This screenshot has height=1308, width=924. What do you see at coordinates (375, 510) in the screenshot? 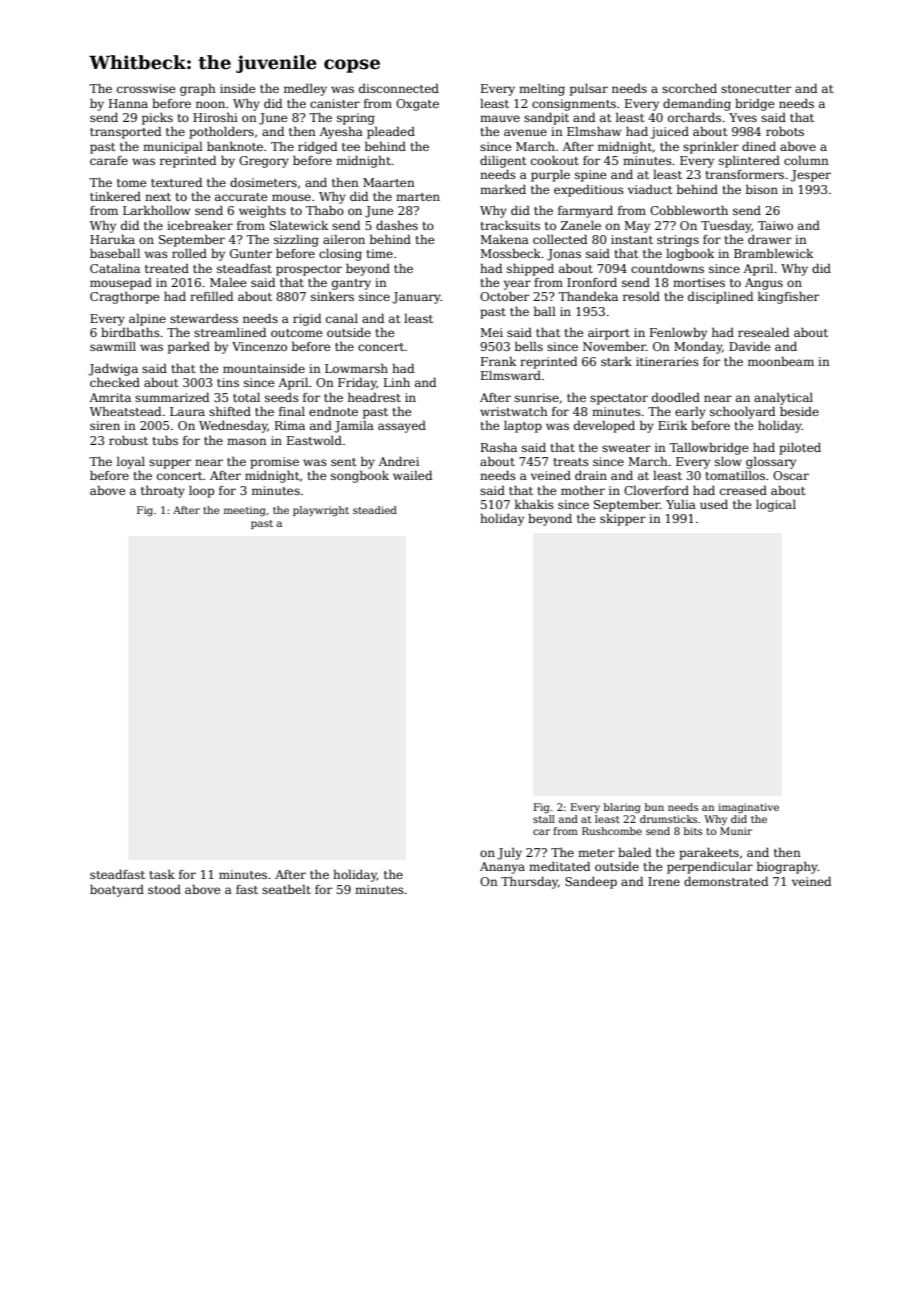
I see `steadied` at bounding box center [375, 510].
